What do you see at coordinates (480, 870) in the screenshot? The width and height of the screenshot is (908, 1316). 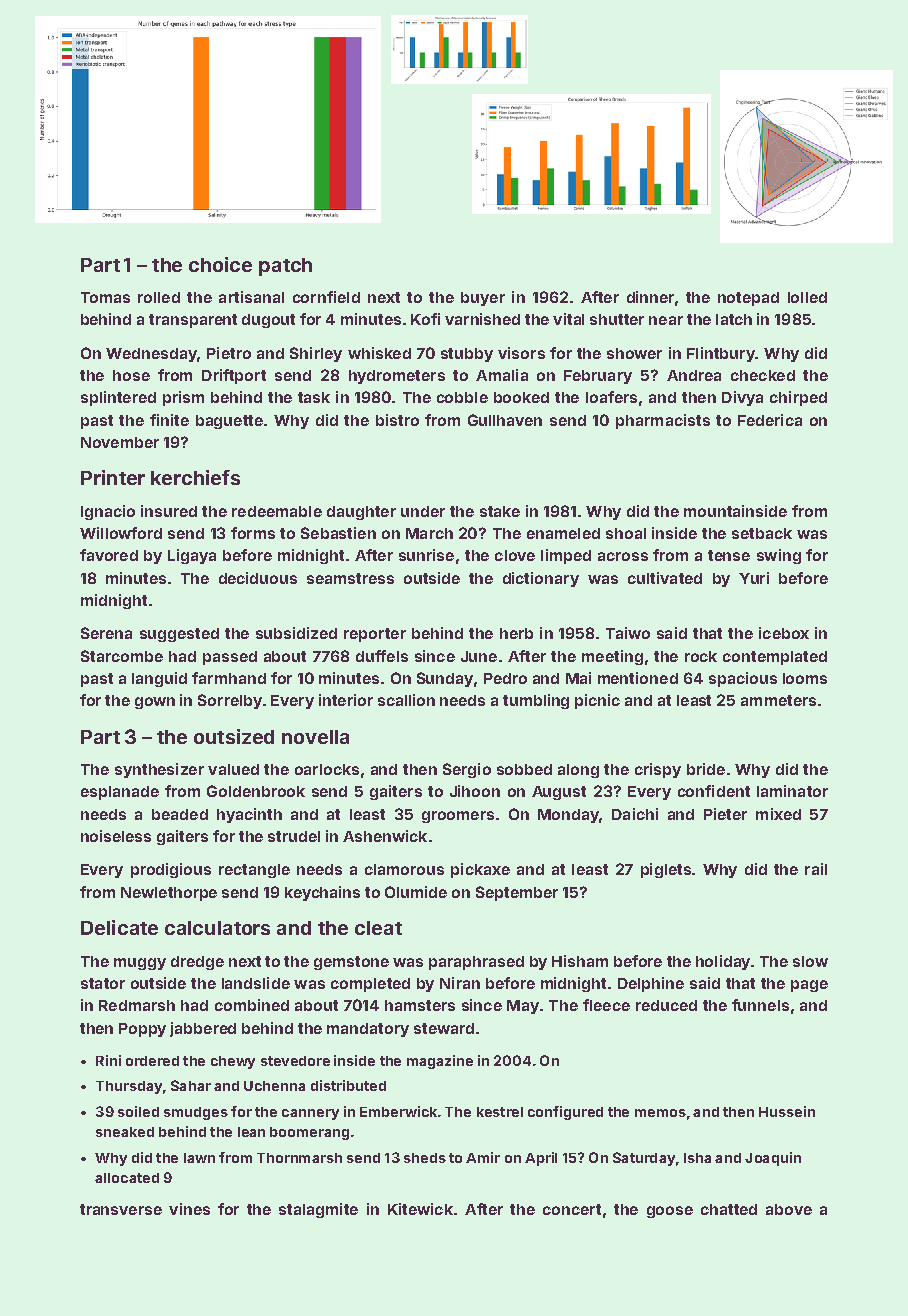 I see `pickaxe` at bounding box center [480, 870].
